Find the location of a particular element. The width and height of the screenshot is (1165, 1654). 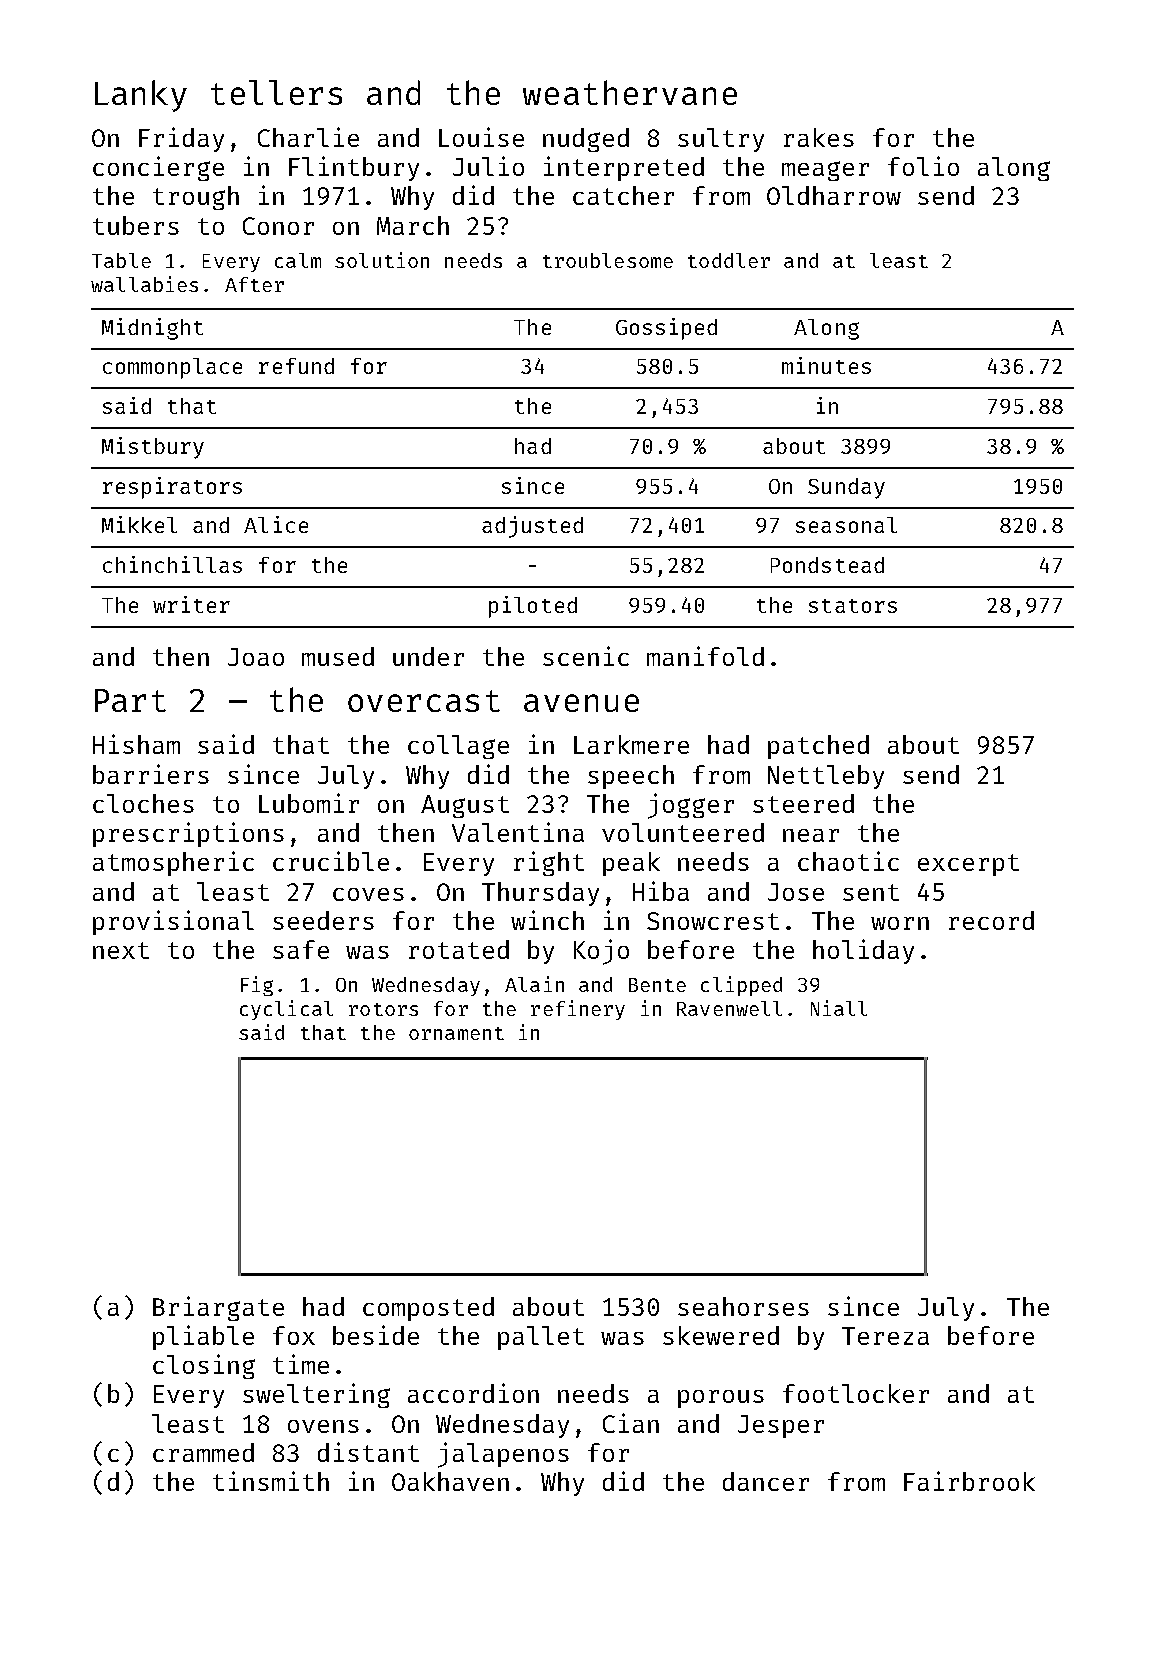

Sunday is located at coordinates (846, 488).
